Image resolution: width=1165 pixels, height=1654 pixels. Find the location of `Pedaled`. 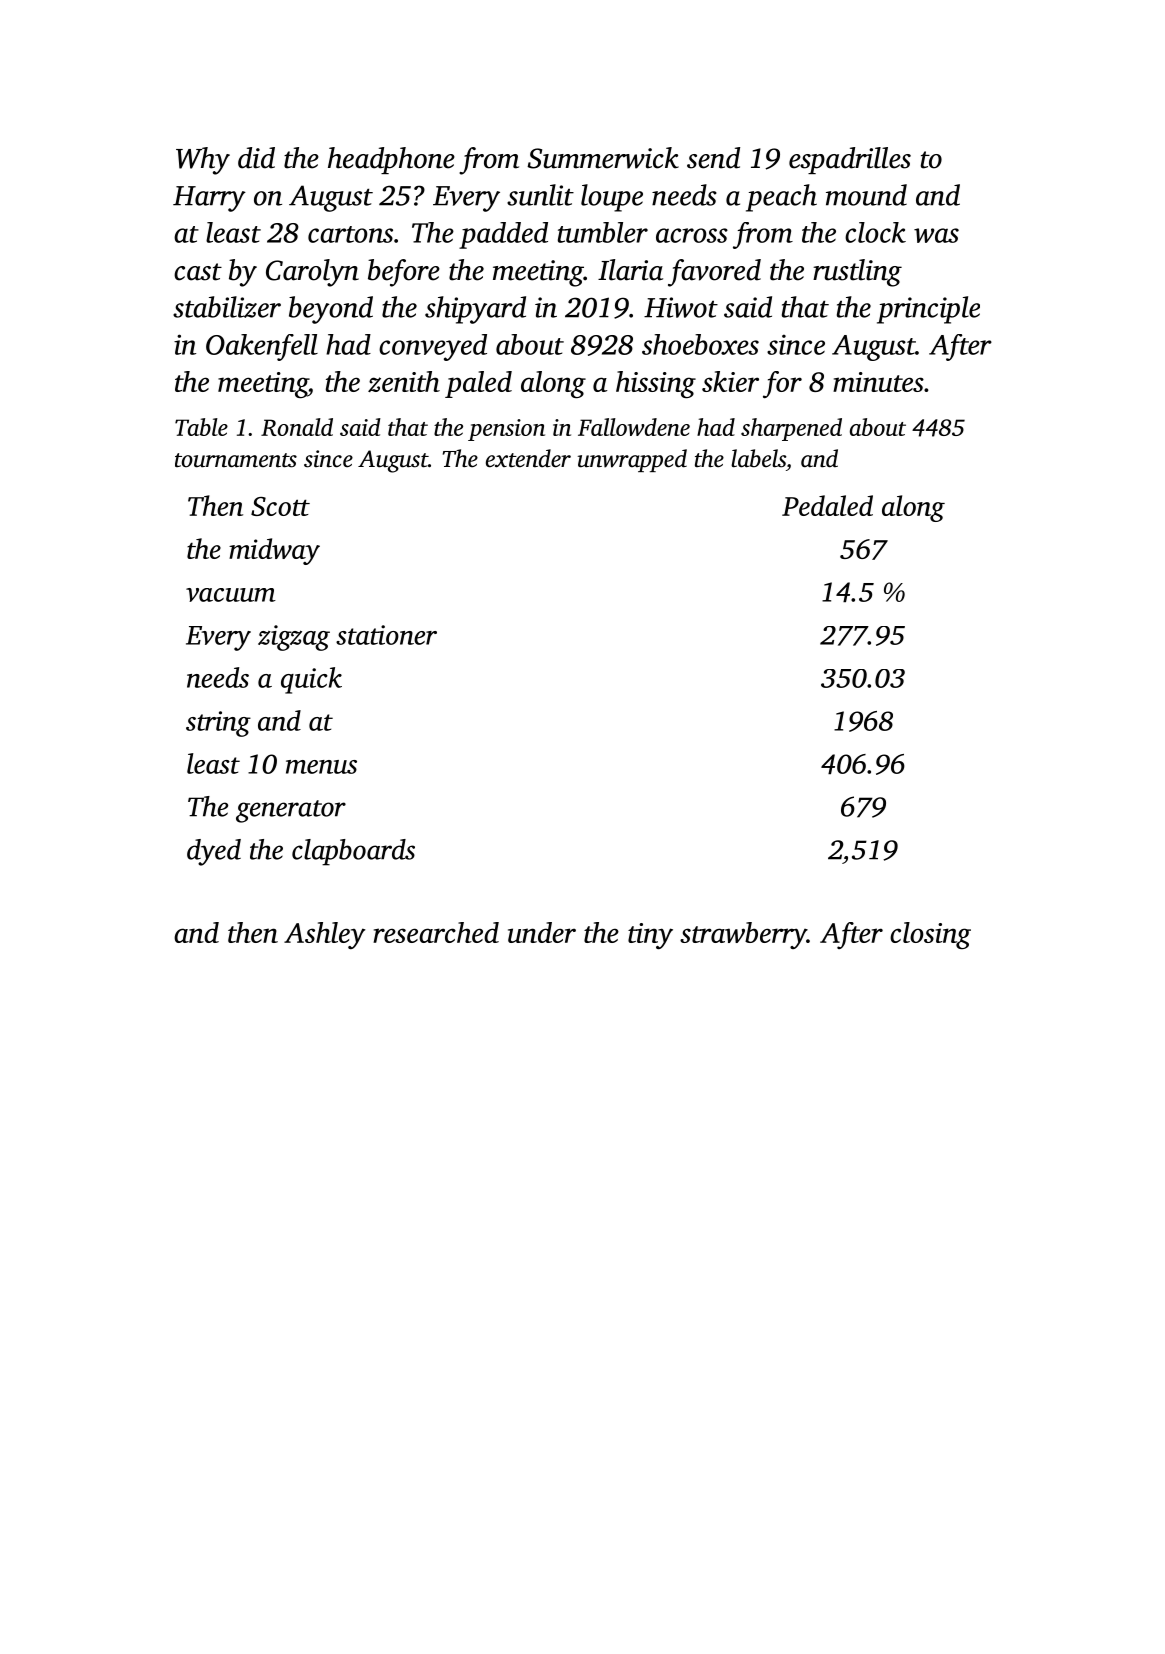

Pedaled is located at coordinates (827, 505).
